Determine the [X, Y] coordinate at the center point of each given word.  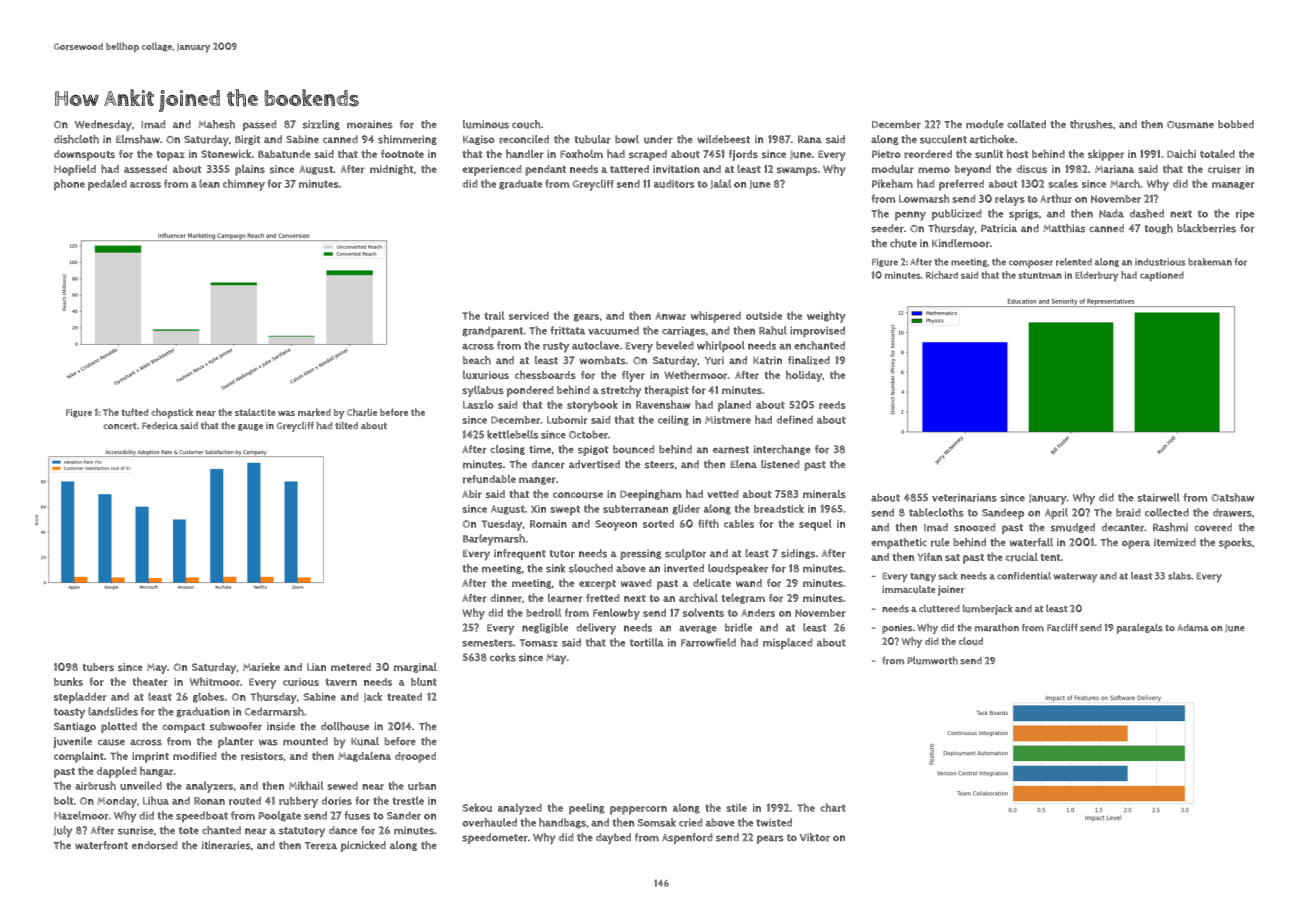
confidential [1024, 576]
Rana [810, 139]
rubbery [298, 802]
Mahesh [216, 124]
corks [503, 657]
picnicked [363, 846]
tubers [98, 667]
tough [1159, 229]
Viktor [815, 837]
